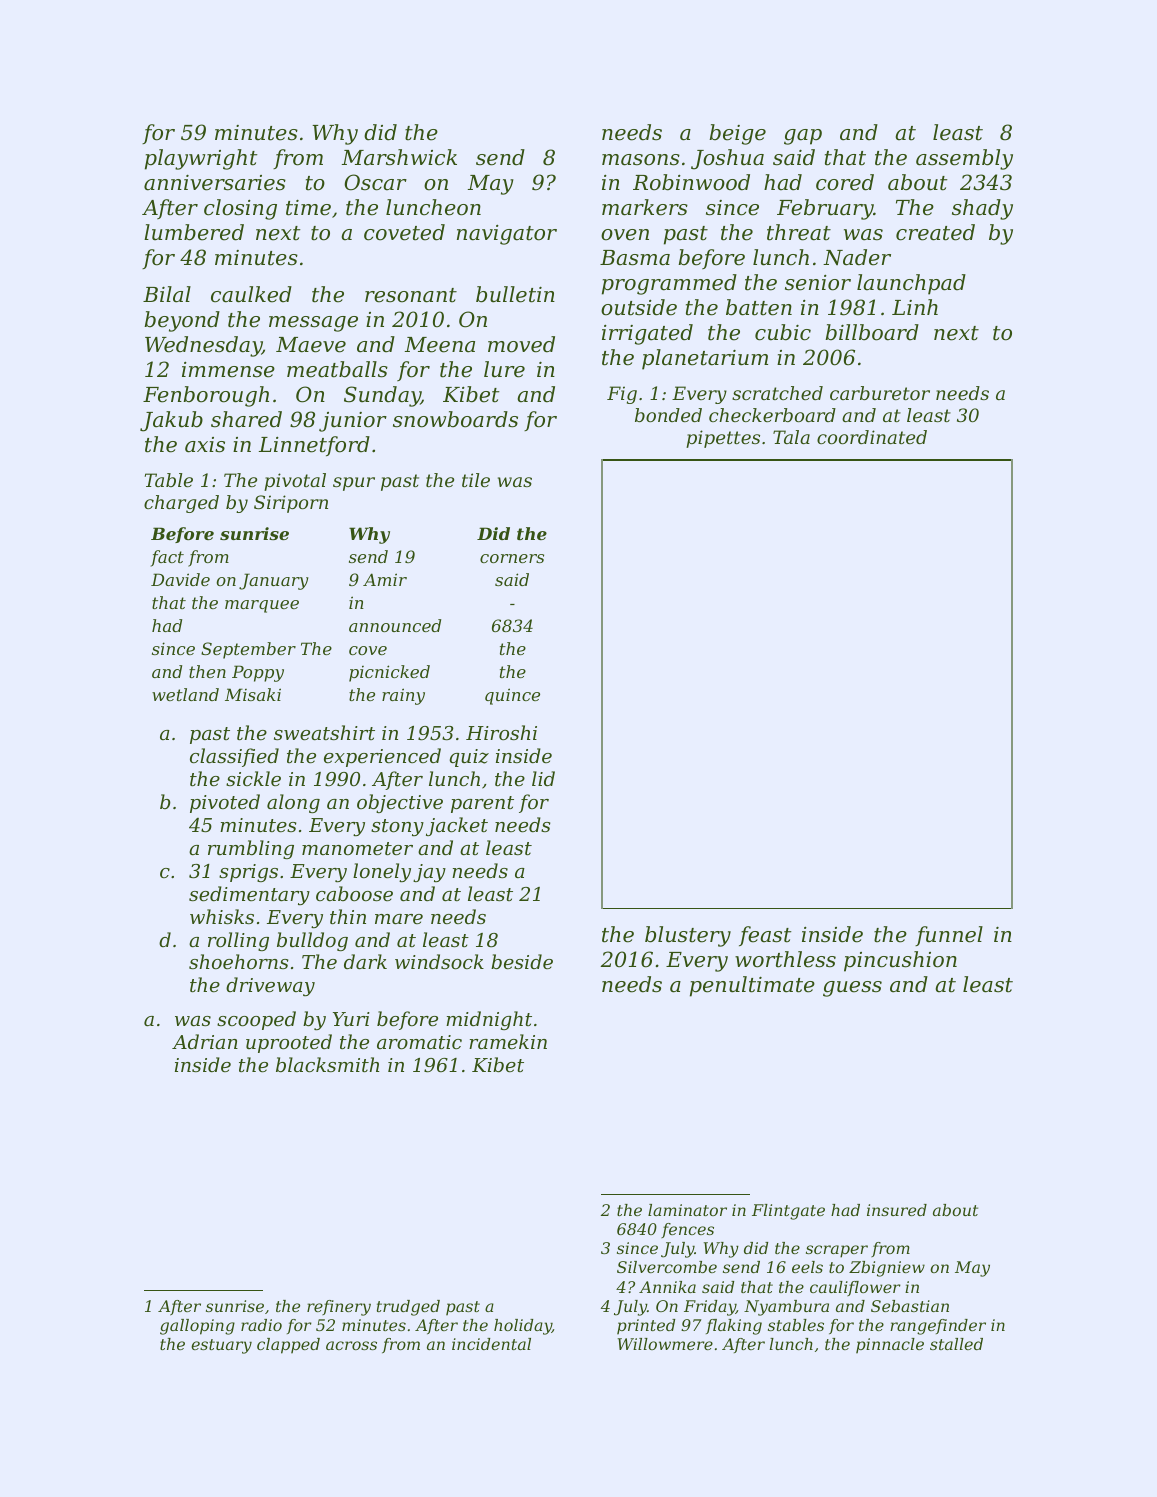 This screenshot has width=1157, height=1497. What do you see at coordinates (641, 160) in the screenshot?
I see `masons` at bounding box center [641, 160].
